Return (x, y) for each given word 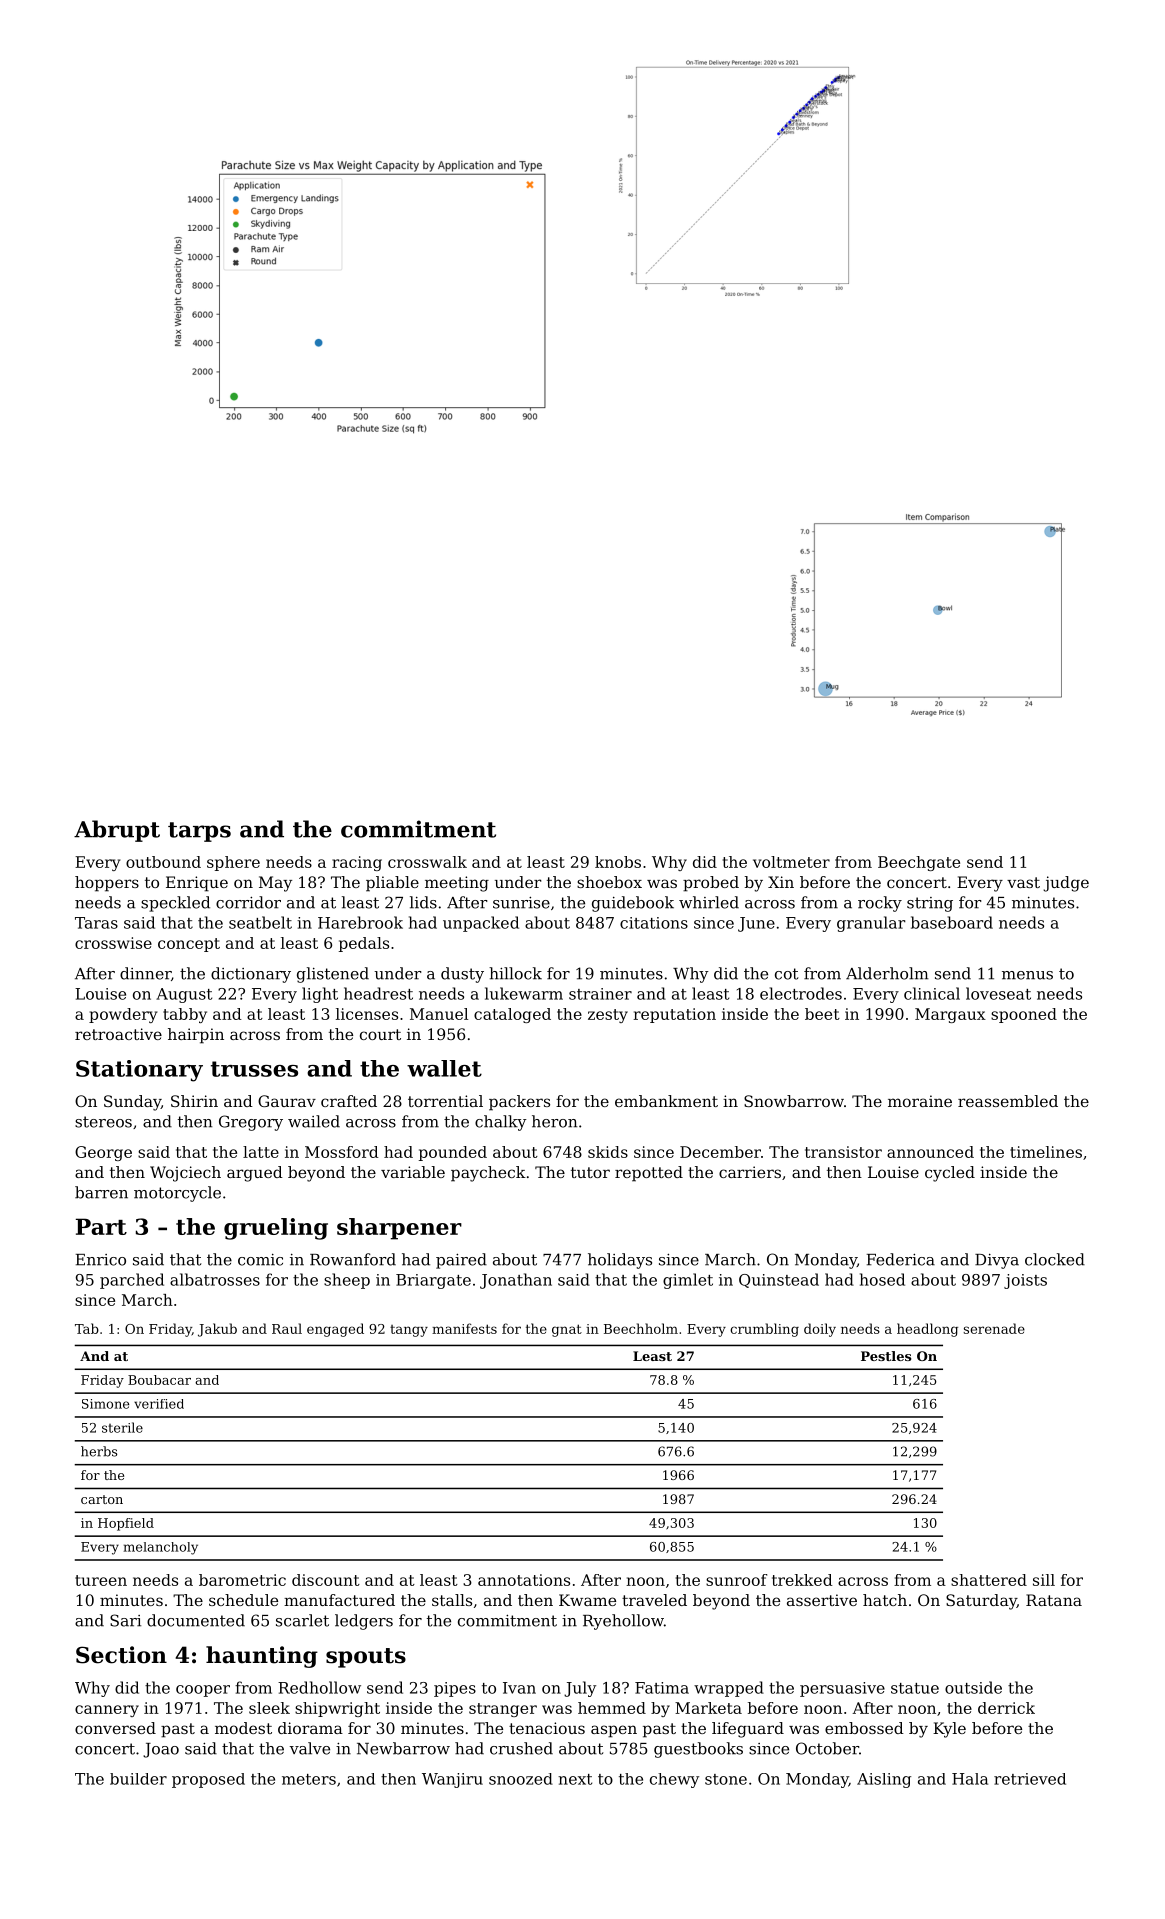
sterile (122, 1427)
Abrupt (117, 831)
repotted (649, 1174)
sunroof (736, 1580)
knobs (618, 862)
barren (101, 1192)
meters (309, 1779)
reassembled (1008, 1101)
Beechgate (919, 863)
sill (1044, 1580)
